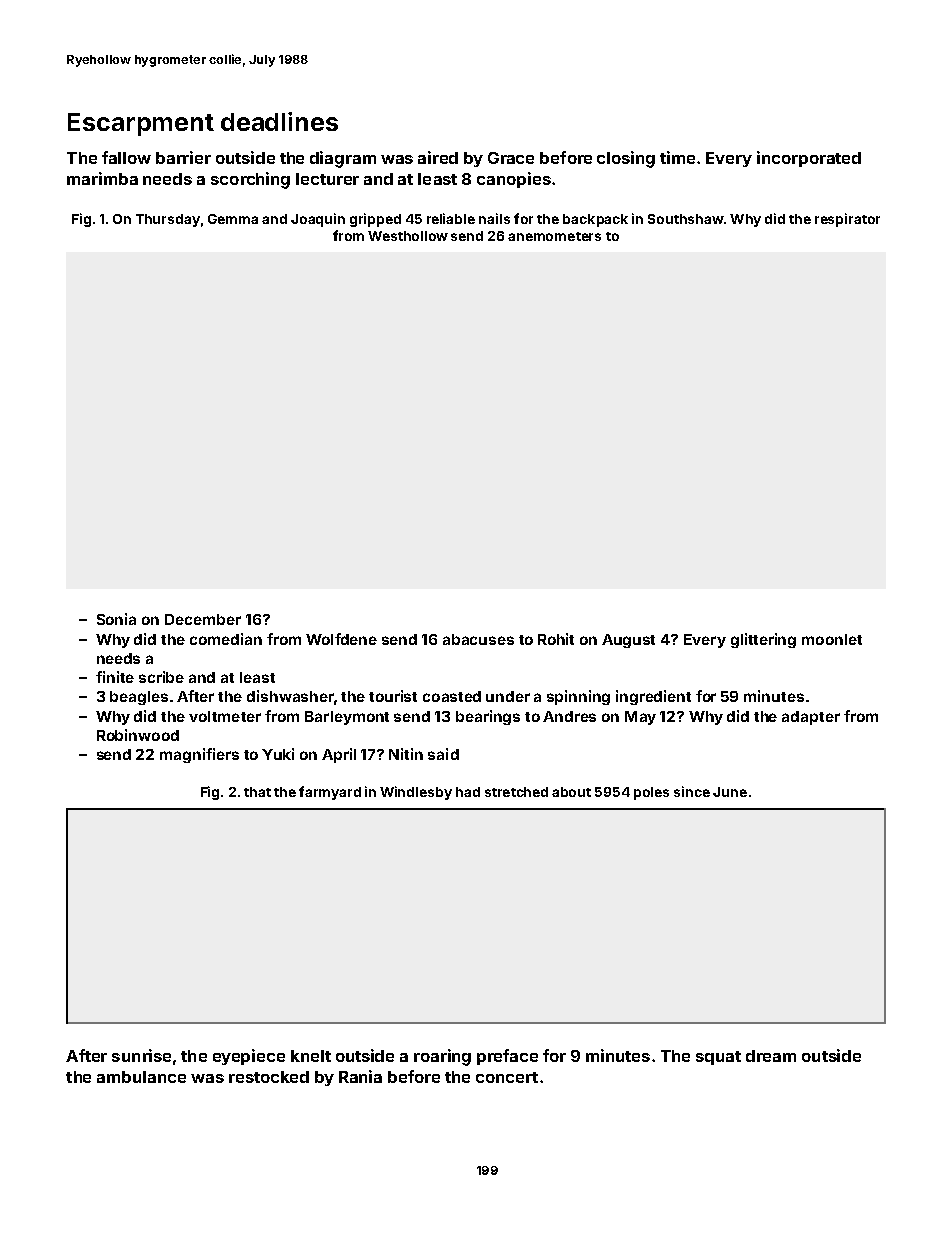 This document has height=1233, width=952. Describe the element at coordinates (141, 1055) in the document. I see `sunrise` at that location.
